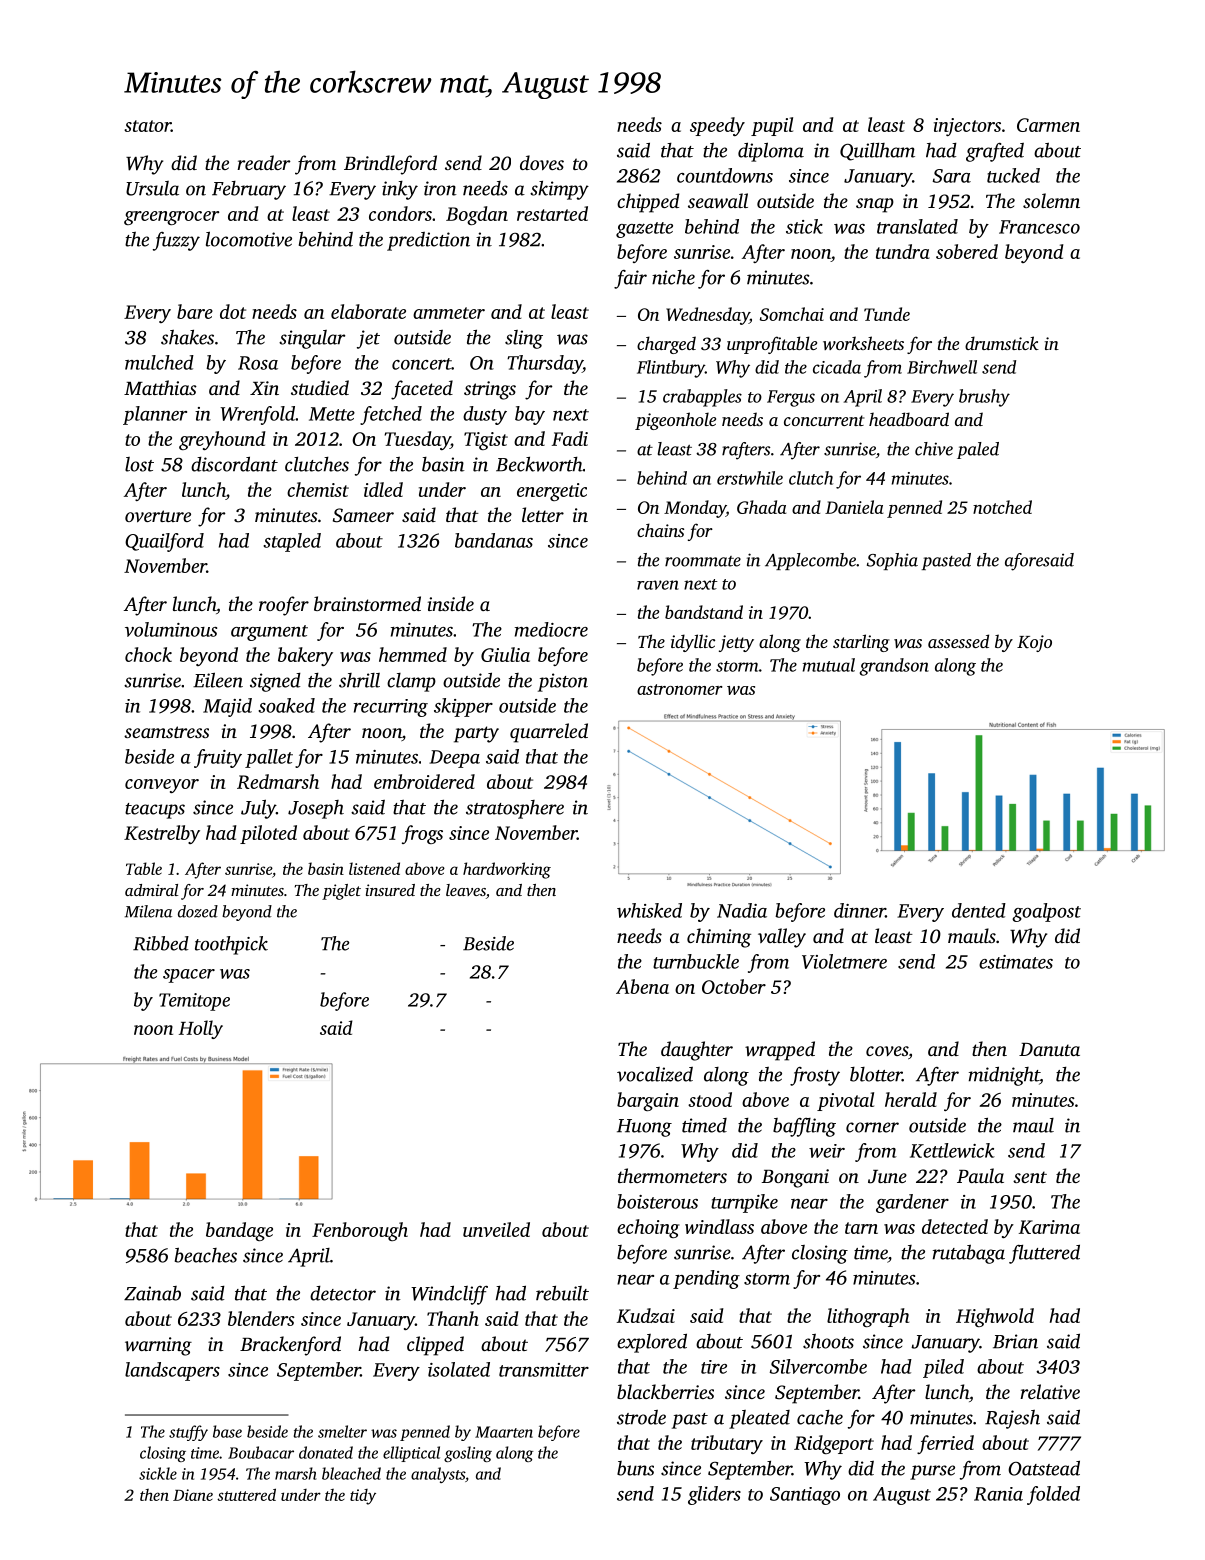 Image resolution: width=1205 pixels, height=1560 pixels. I want to click on fruity, so click(218, 758).
